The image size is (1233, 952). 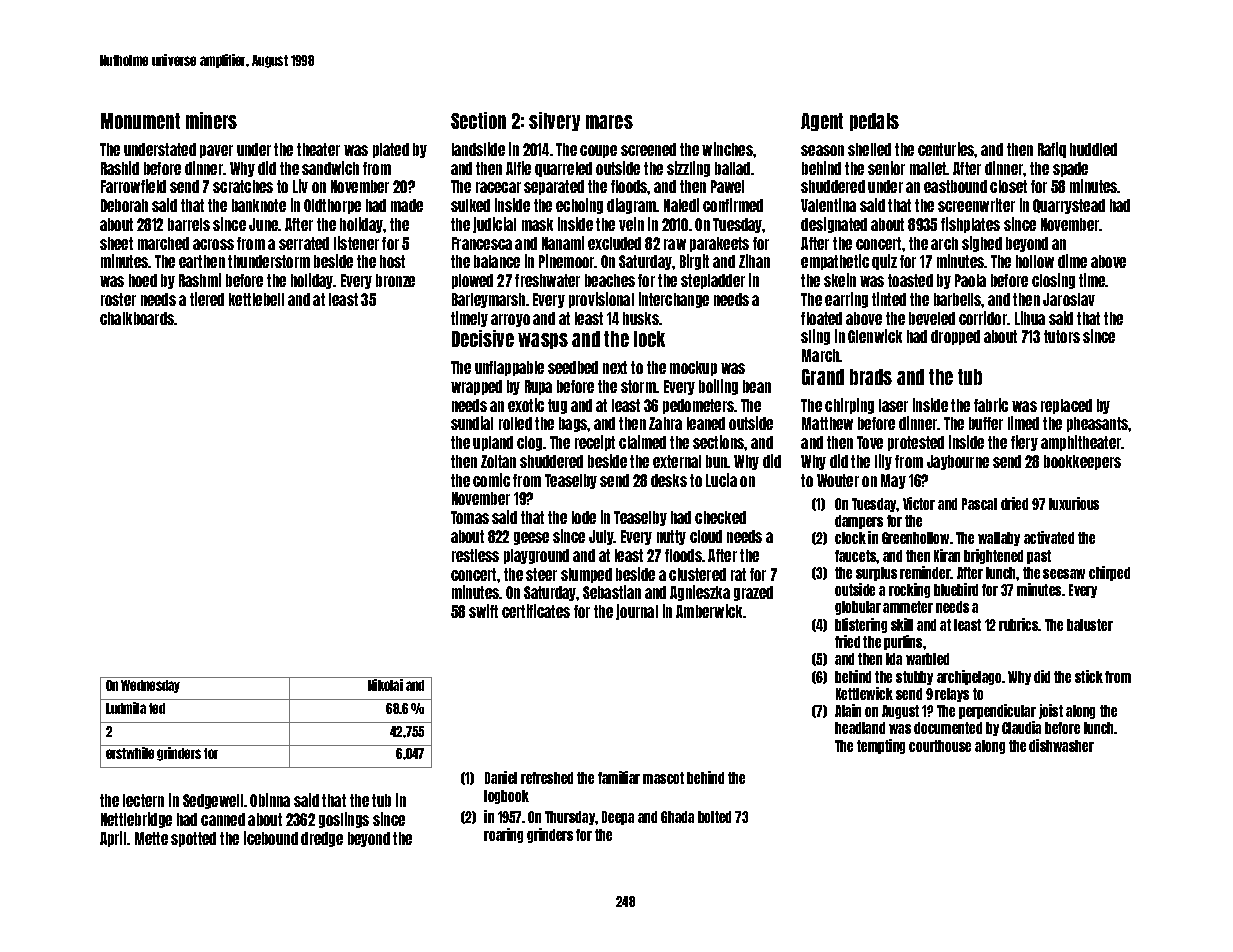 What do you see at coordinates (356, 243) in the screenshot?
I see `listener` at bounding box center [356, 243].
